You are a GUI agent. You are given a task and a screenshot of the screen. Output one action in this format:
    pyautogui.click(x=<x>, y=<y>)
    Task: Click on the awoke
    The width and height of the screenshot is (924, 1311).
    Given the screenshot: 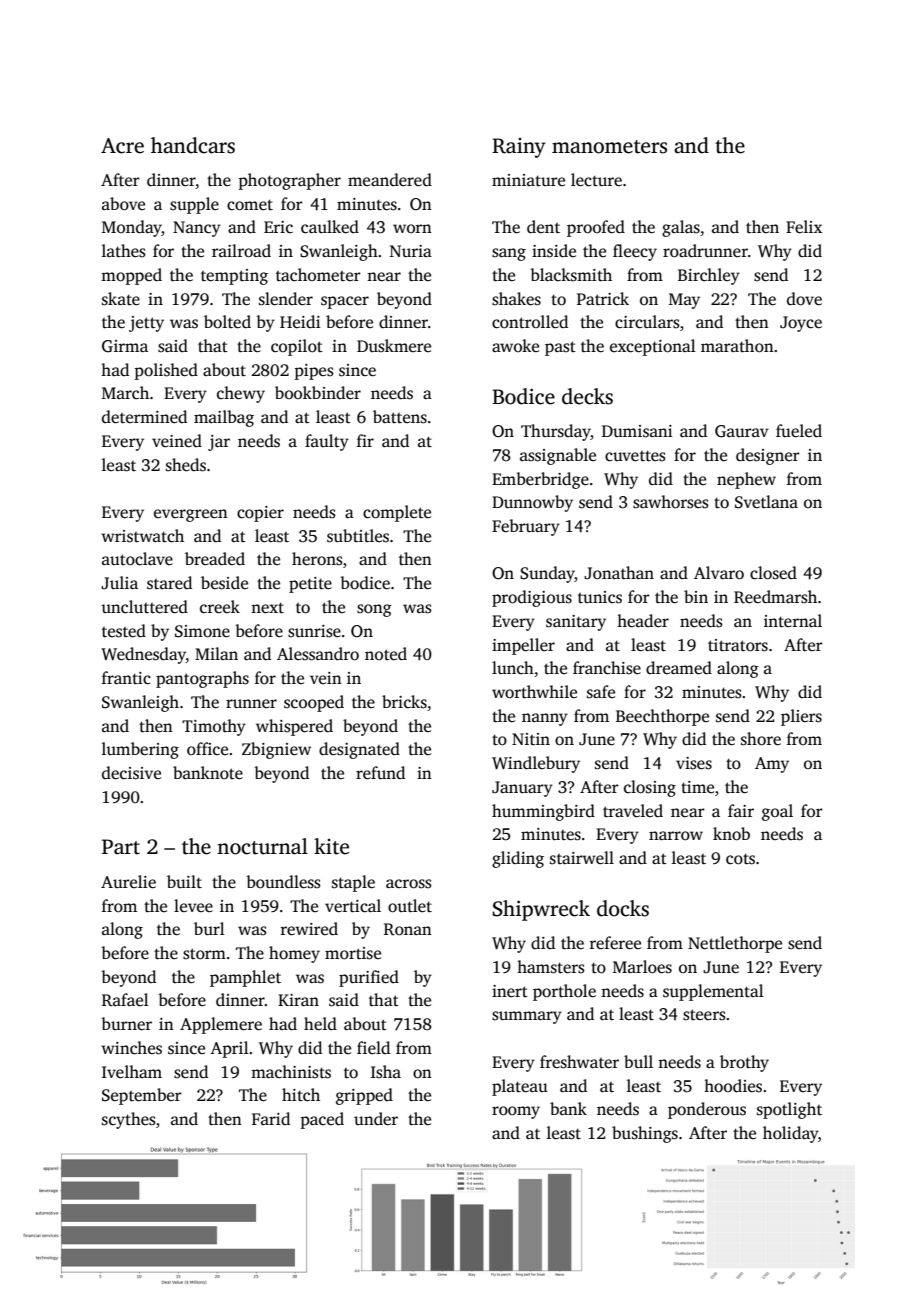 What is the action you would take?
    pyautogui.click(x=515, y=345)
